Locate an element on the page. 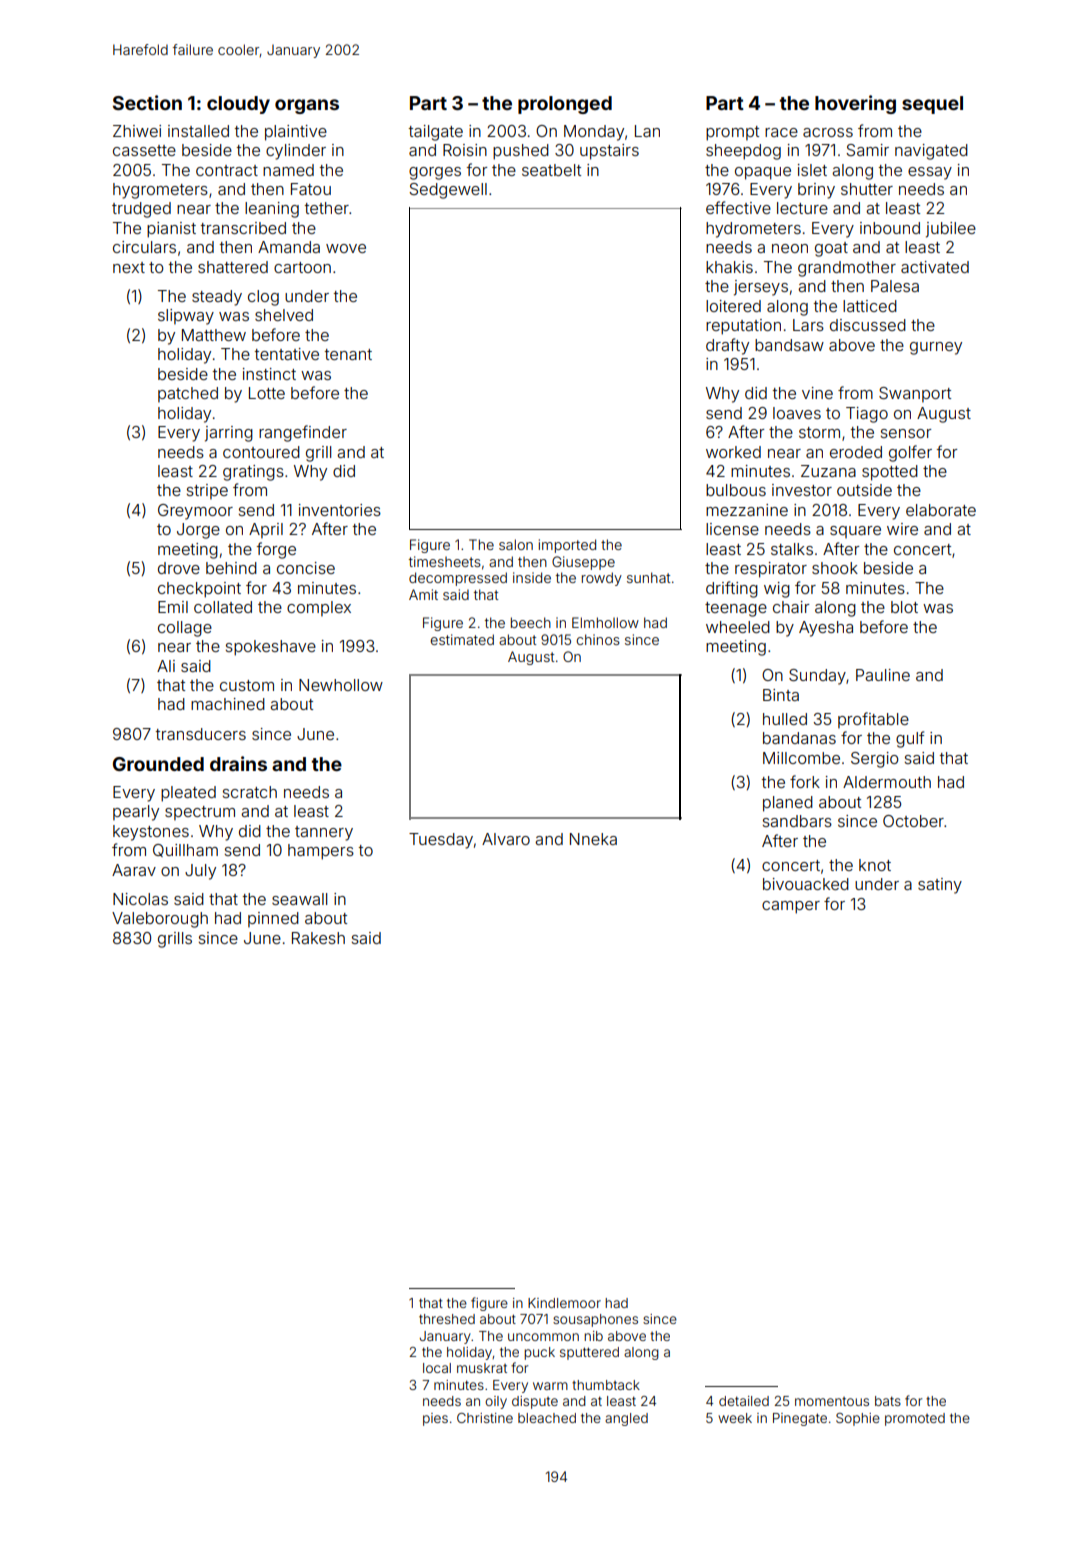 The height and width of the document is (1542, 1090). seatbelt is located at coordinates (551, 170).
